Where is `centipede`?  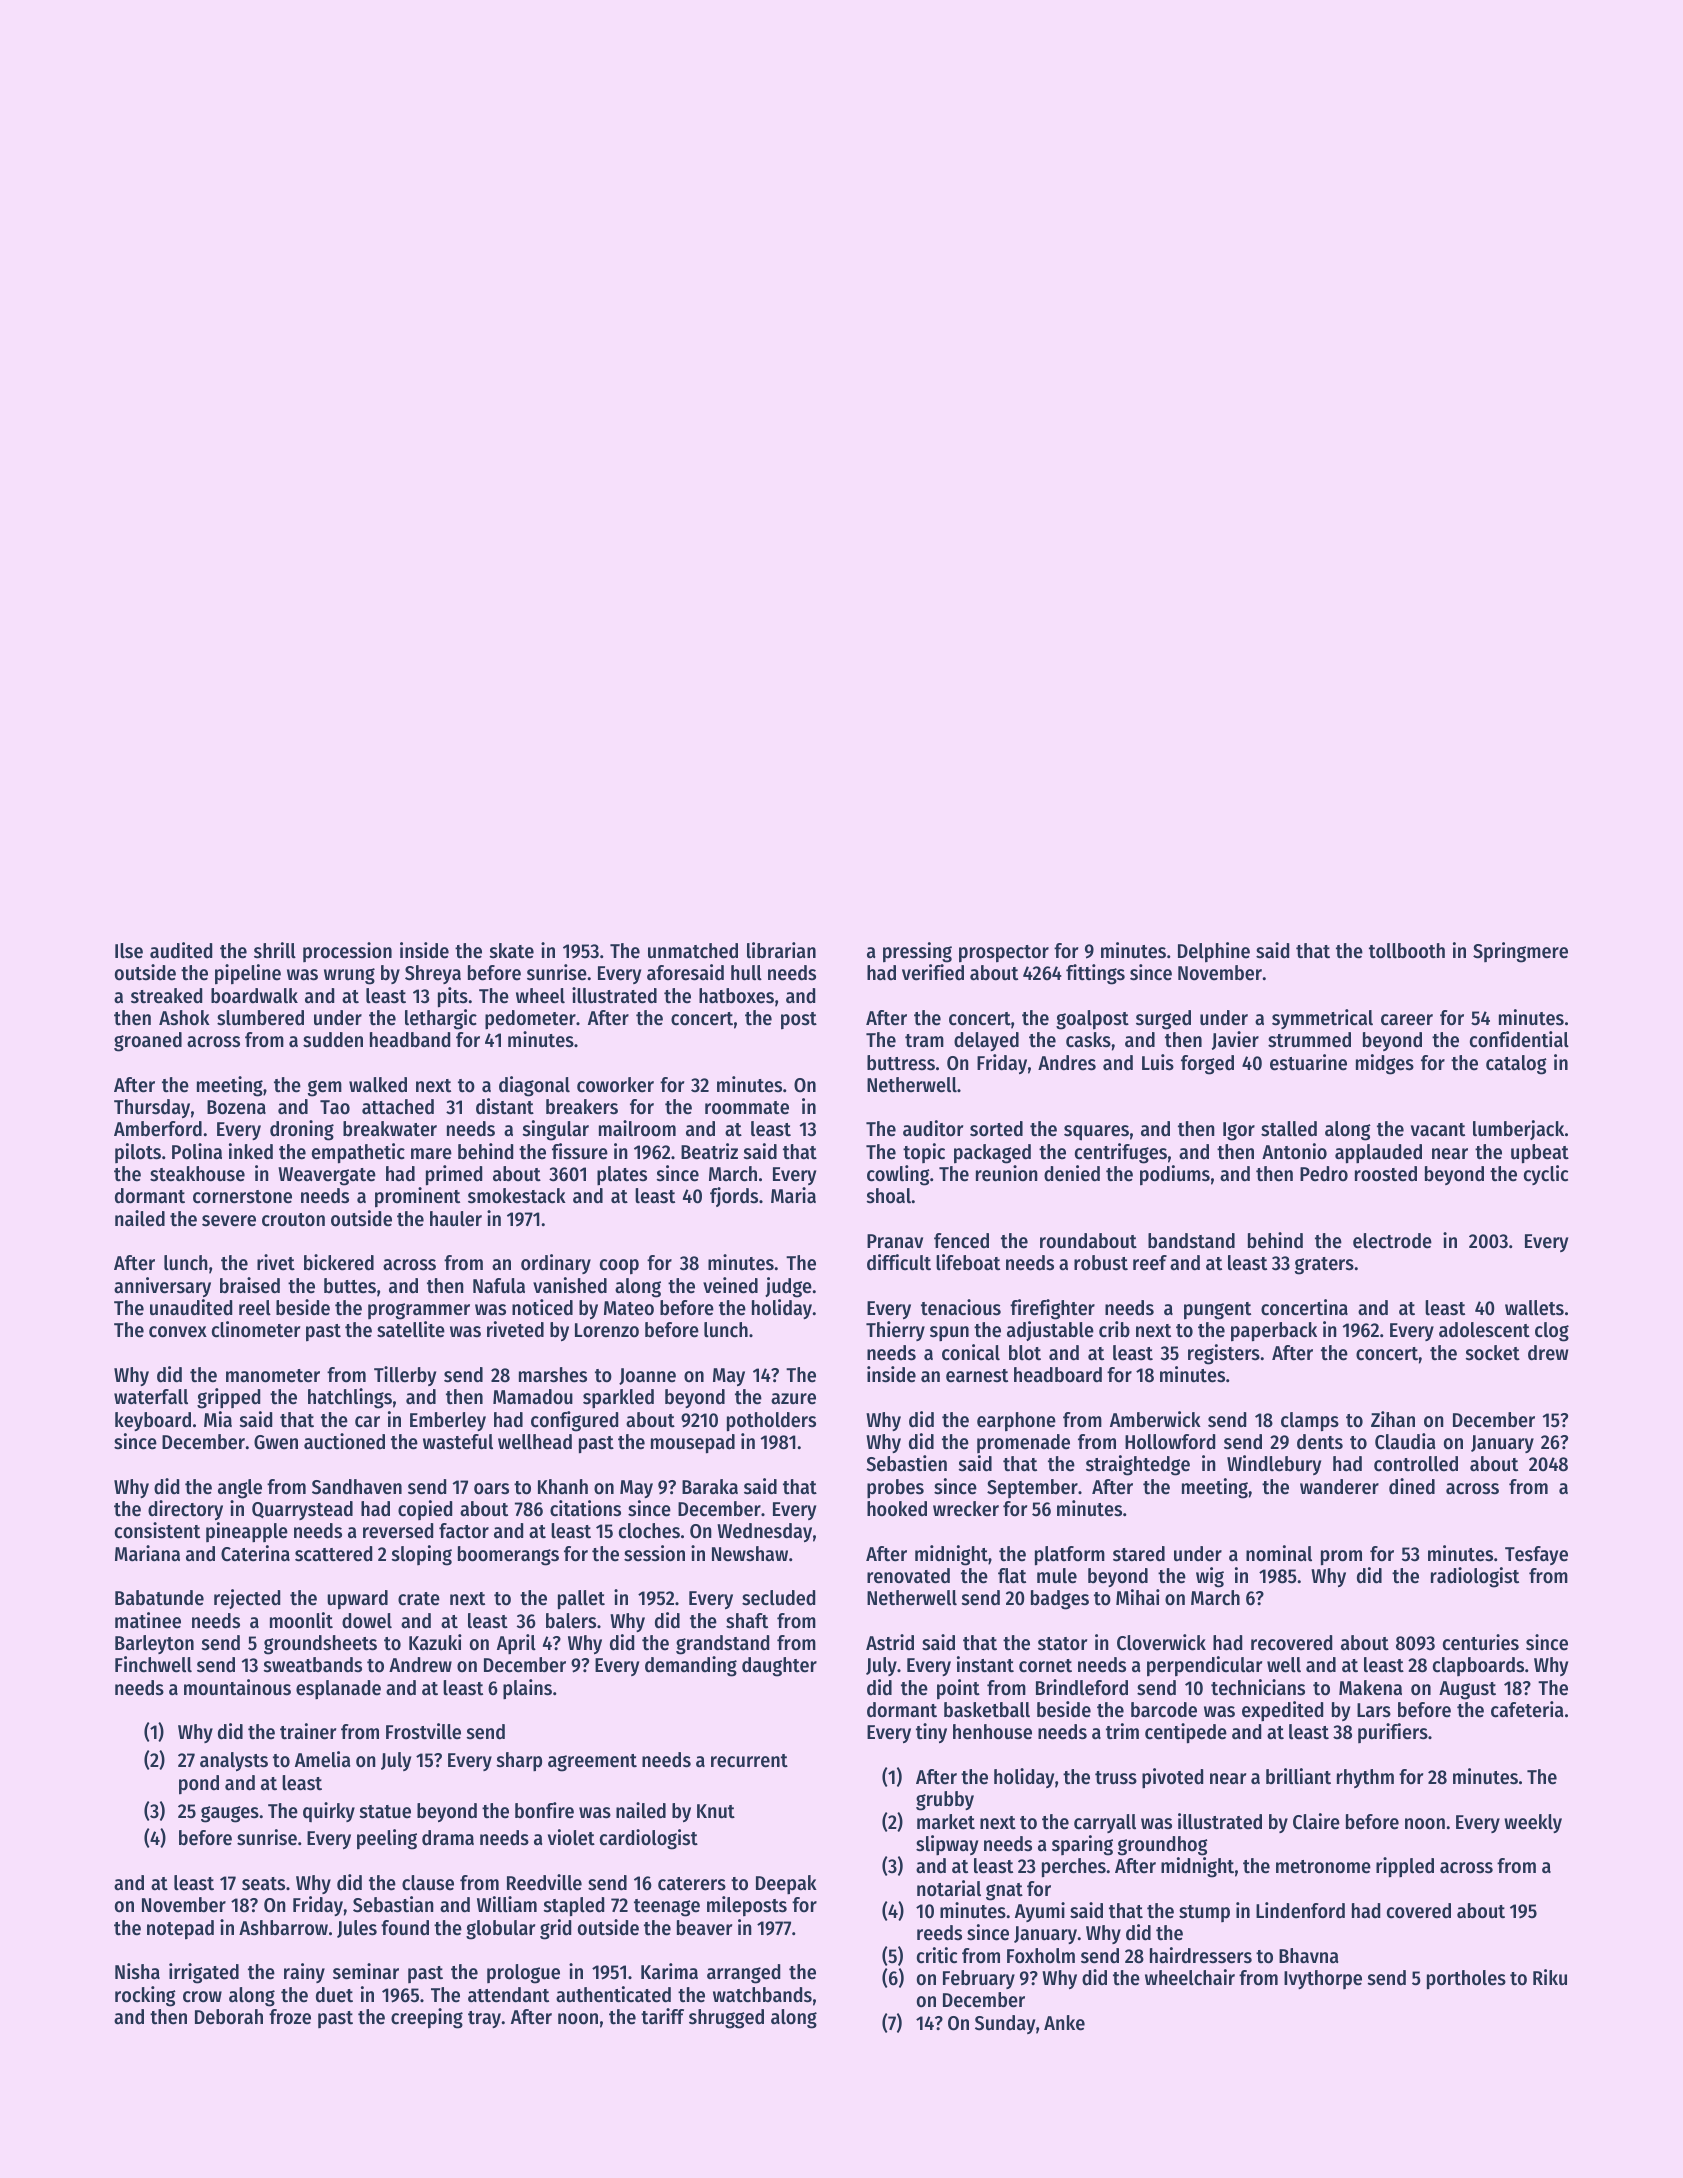 centipede is located at coordinates (1186, 1733).
